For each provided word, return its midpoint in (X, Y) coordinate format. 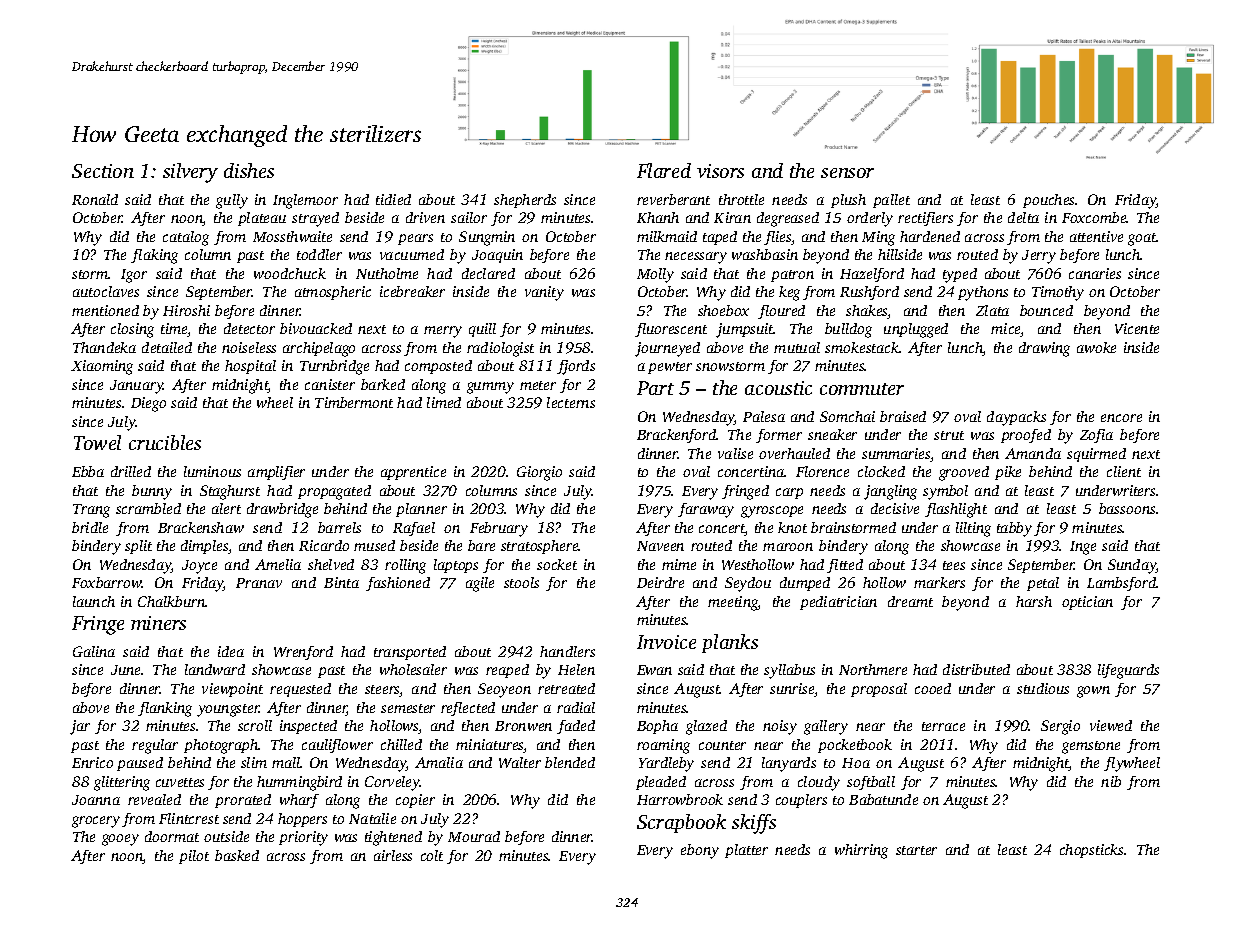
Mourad (474, 836)
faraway (706, 510)
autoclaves (106, 291)
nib (1111, 781)
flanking (165, 709)
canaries (1095, 273)
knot (792, 527)
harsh (1034, 601)
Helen (576, 669)
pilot (194, 857)
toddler (319, 254)
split (138, 547)
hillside (900, 254)
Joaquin (497, 256)
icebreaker (412, 291)
